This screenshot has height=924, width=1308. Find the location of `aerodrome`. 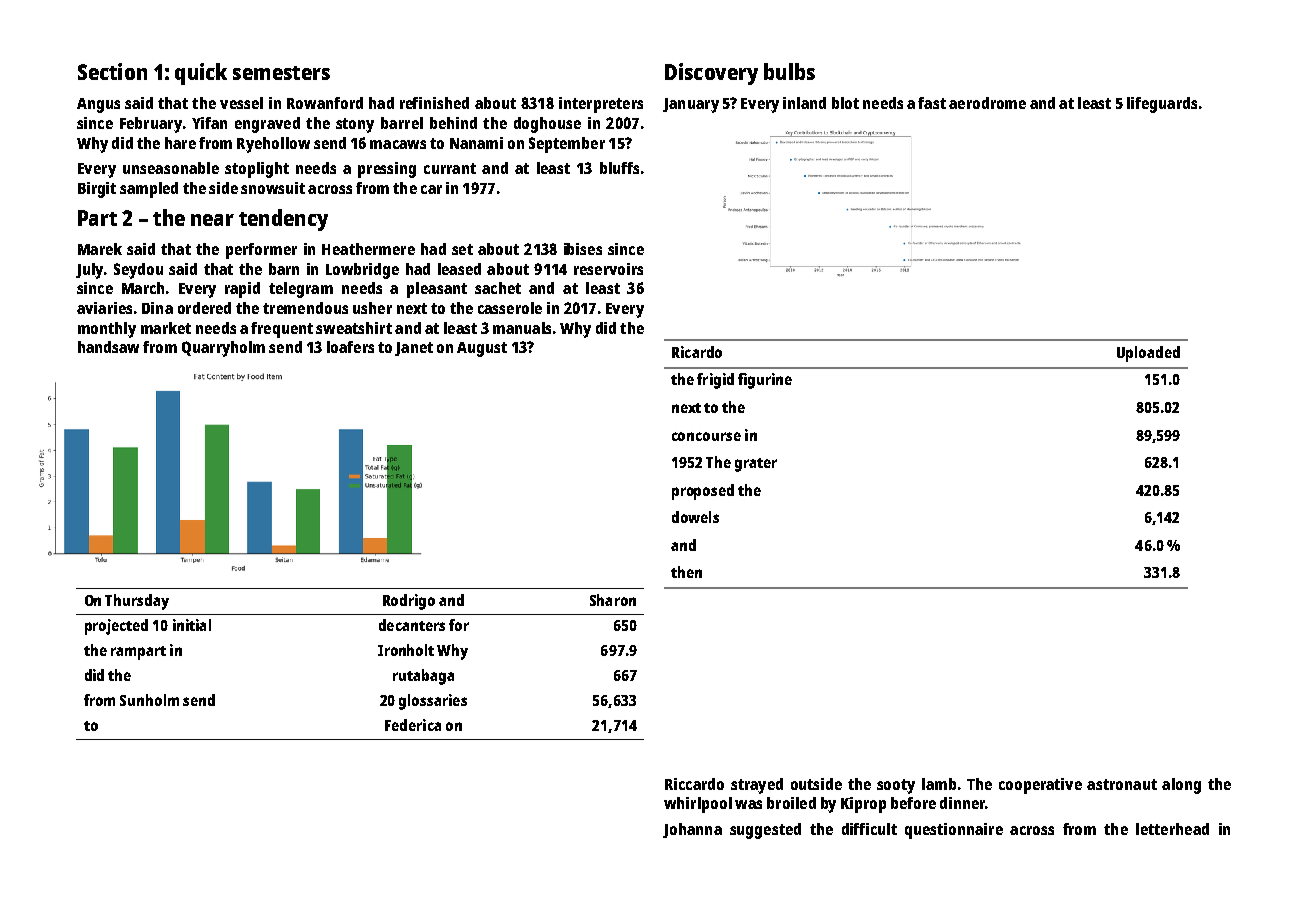

aerodrome is located at coordinates (987, 103).
